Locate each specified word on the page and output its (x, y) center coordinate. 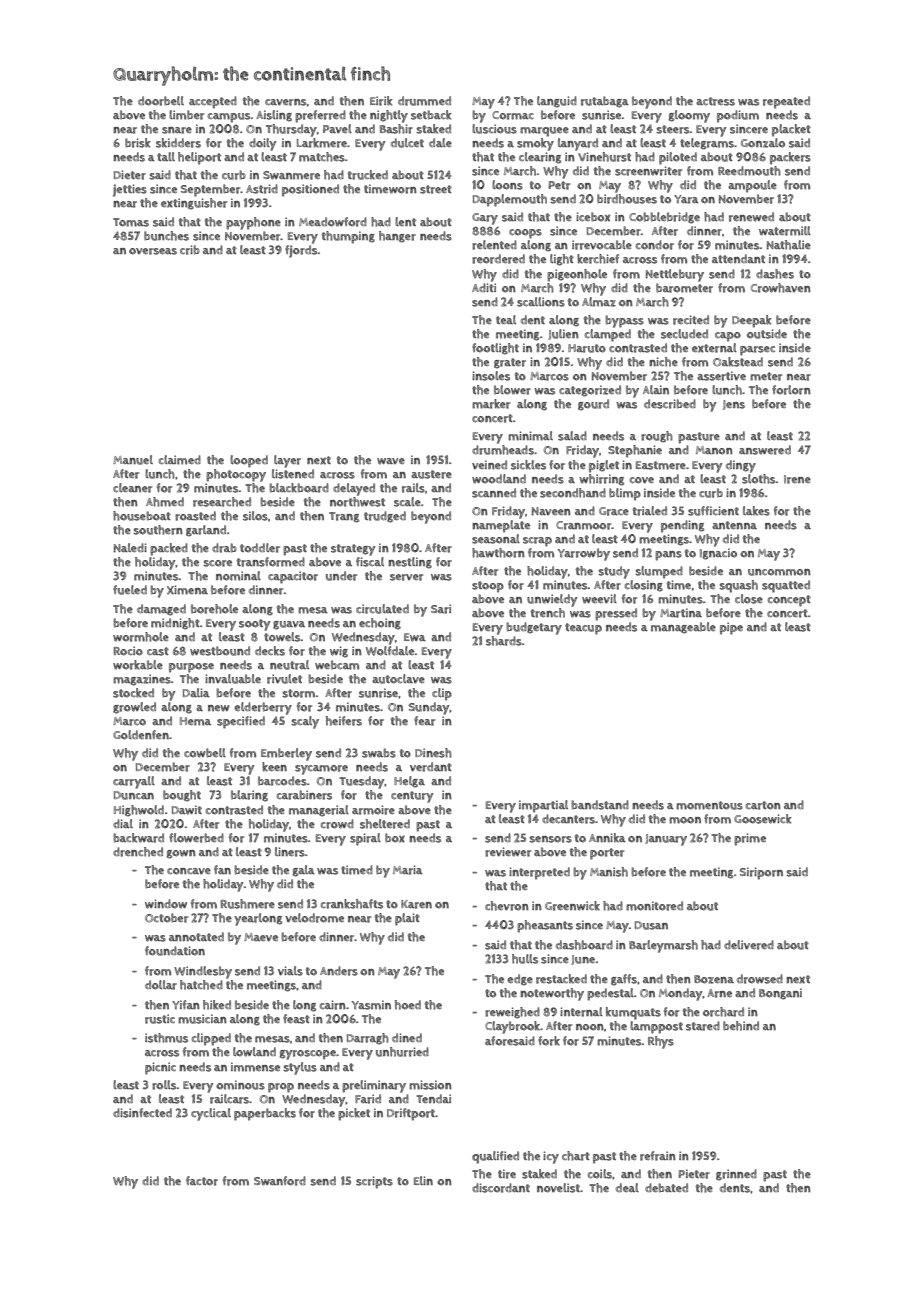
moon (685, 820)
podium (738, 116)
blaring (249, 796)
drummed (424, 101)
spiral (365, 839)
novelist (558, 1188)
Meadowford (333, 222)
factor (202, 1181)
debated (666, 1188)
